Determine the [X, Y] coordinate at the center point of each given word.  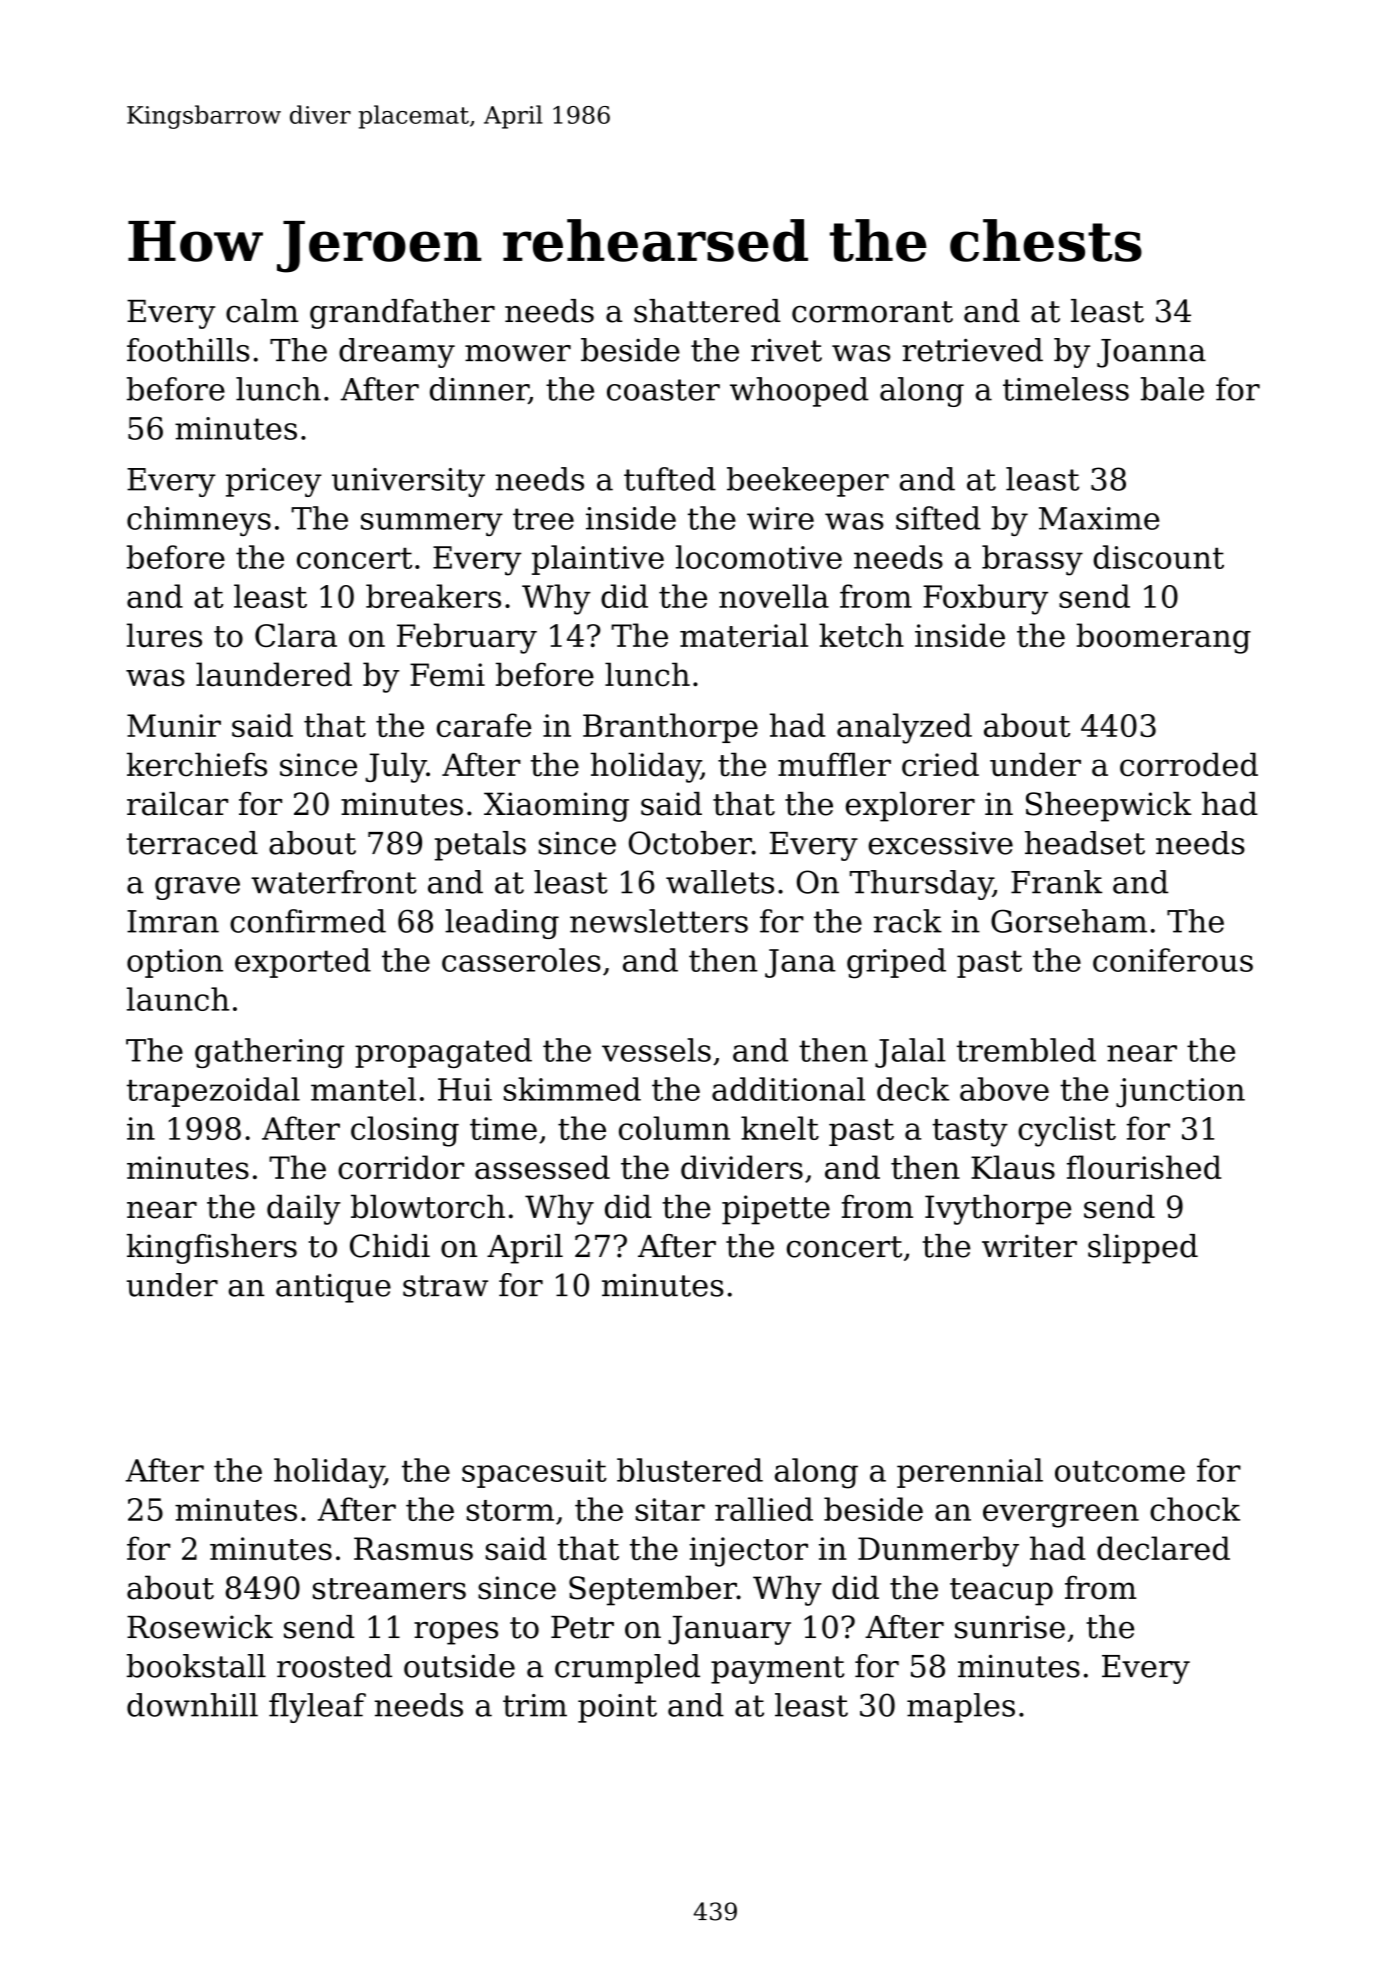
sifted [938, 518]
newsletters [659, 921]
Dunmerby [938, 1551]
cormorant [872, 312]
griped [896, 963]
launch [178, 999]
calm [262, 311]
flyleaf [317, 1708]
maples [961, 1708]
